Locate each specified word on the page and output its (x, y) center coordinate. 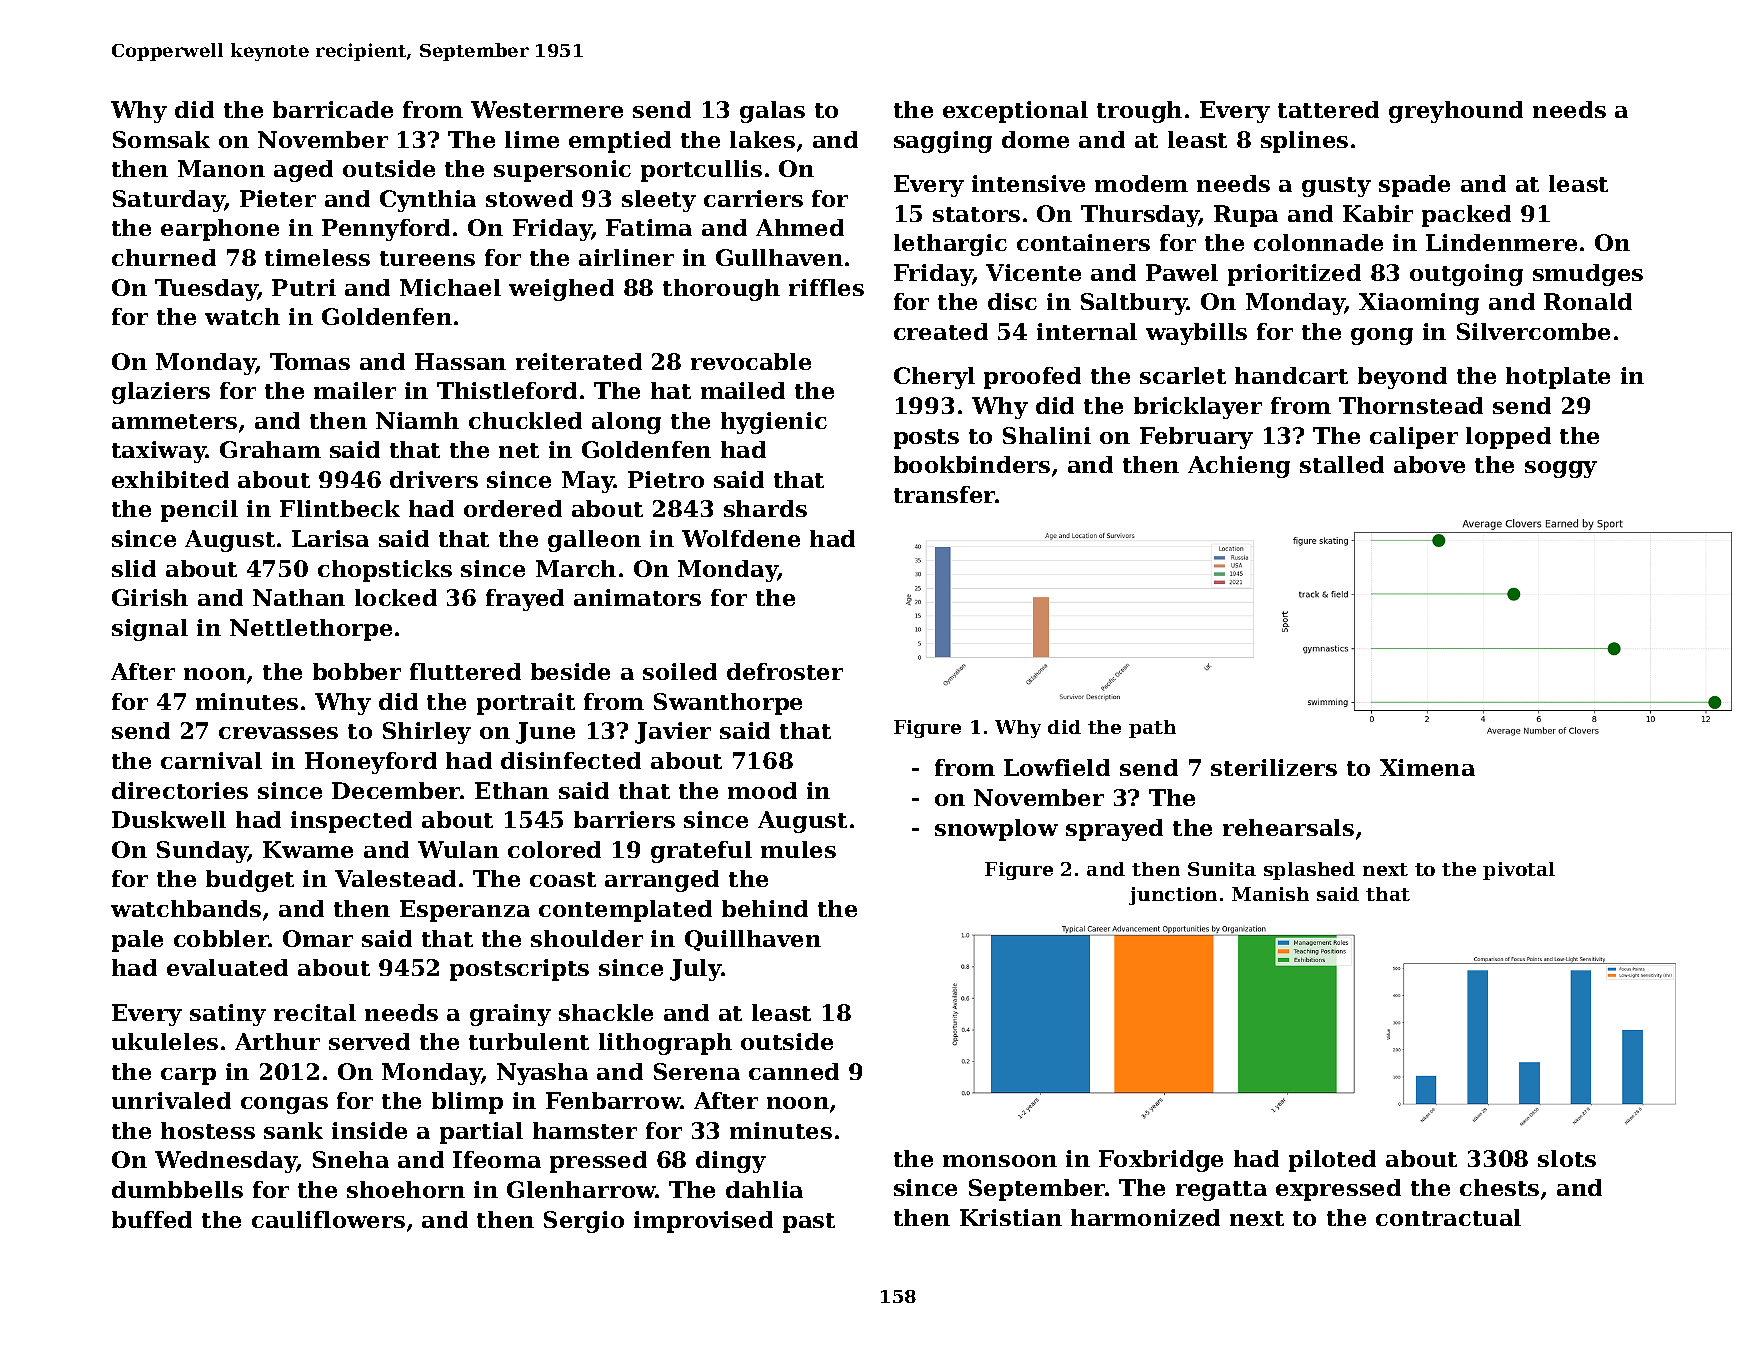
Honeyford (371, 763)
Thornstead (1411, 405)
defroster (785, 671)
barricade (333, 109)
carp (188, 1076)
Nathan (299, 597)
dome (1035, 139)
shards (765, 508)
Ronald (1588, 301)
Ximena (1427, 767)
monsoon (1000, 1161)
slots (1567, 1158)
